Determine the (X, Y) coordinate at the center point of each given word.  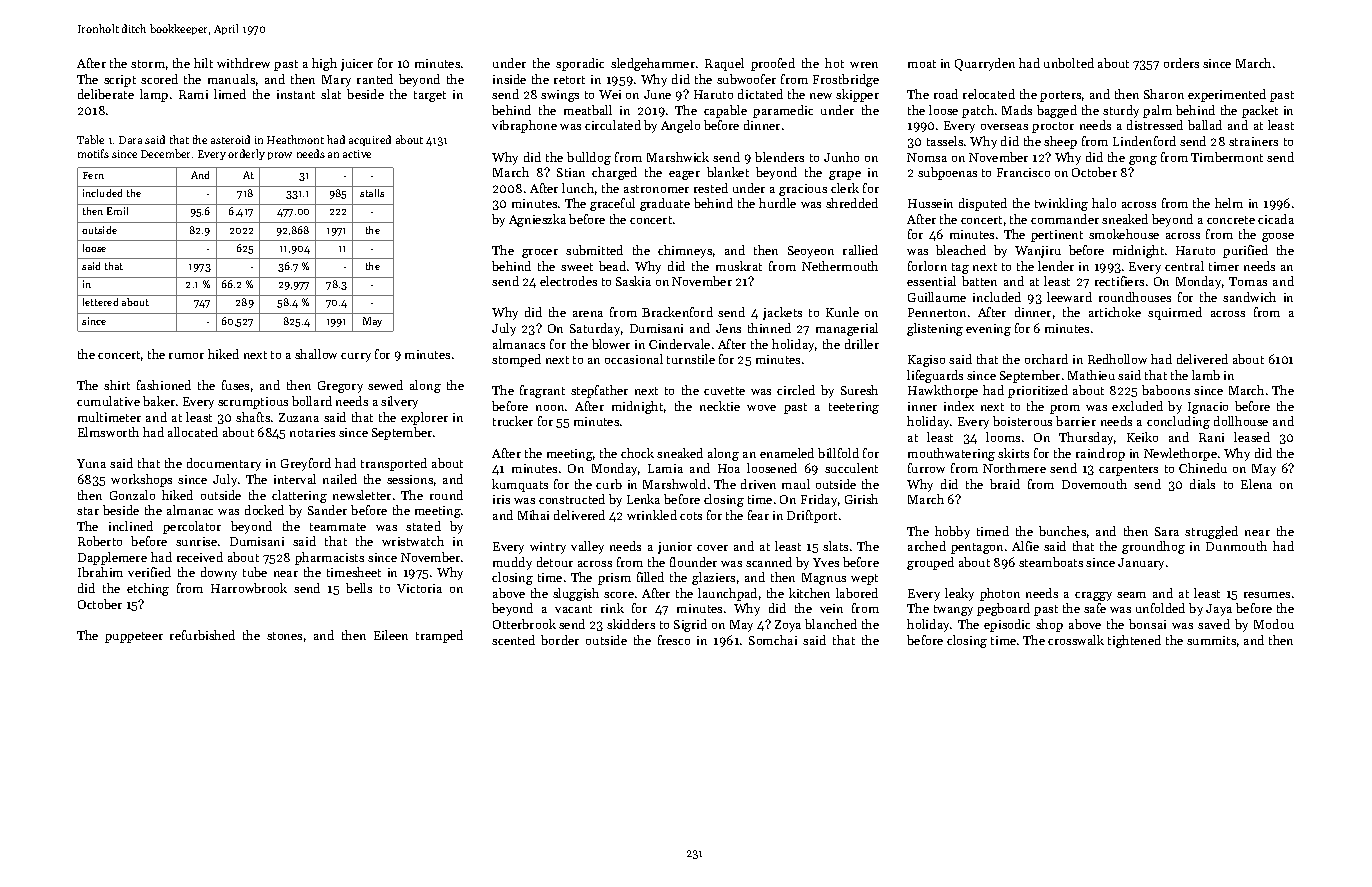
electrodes (568, 281)
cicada (1276, 219)
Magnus (824, 579)
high (324, 64)
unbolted (1069, 63)
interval (295, 479)
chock (637, 453)
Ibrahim (100, 572)
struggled (1211, 532)
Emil (117, 211)
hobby (952, 532)
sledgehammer (653, 64)
